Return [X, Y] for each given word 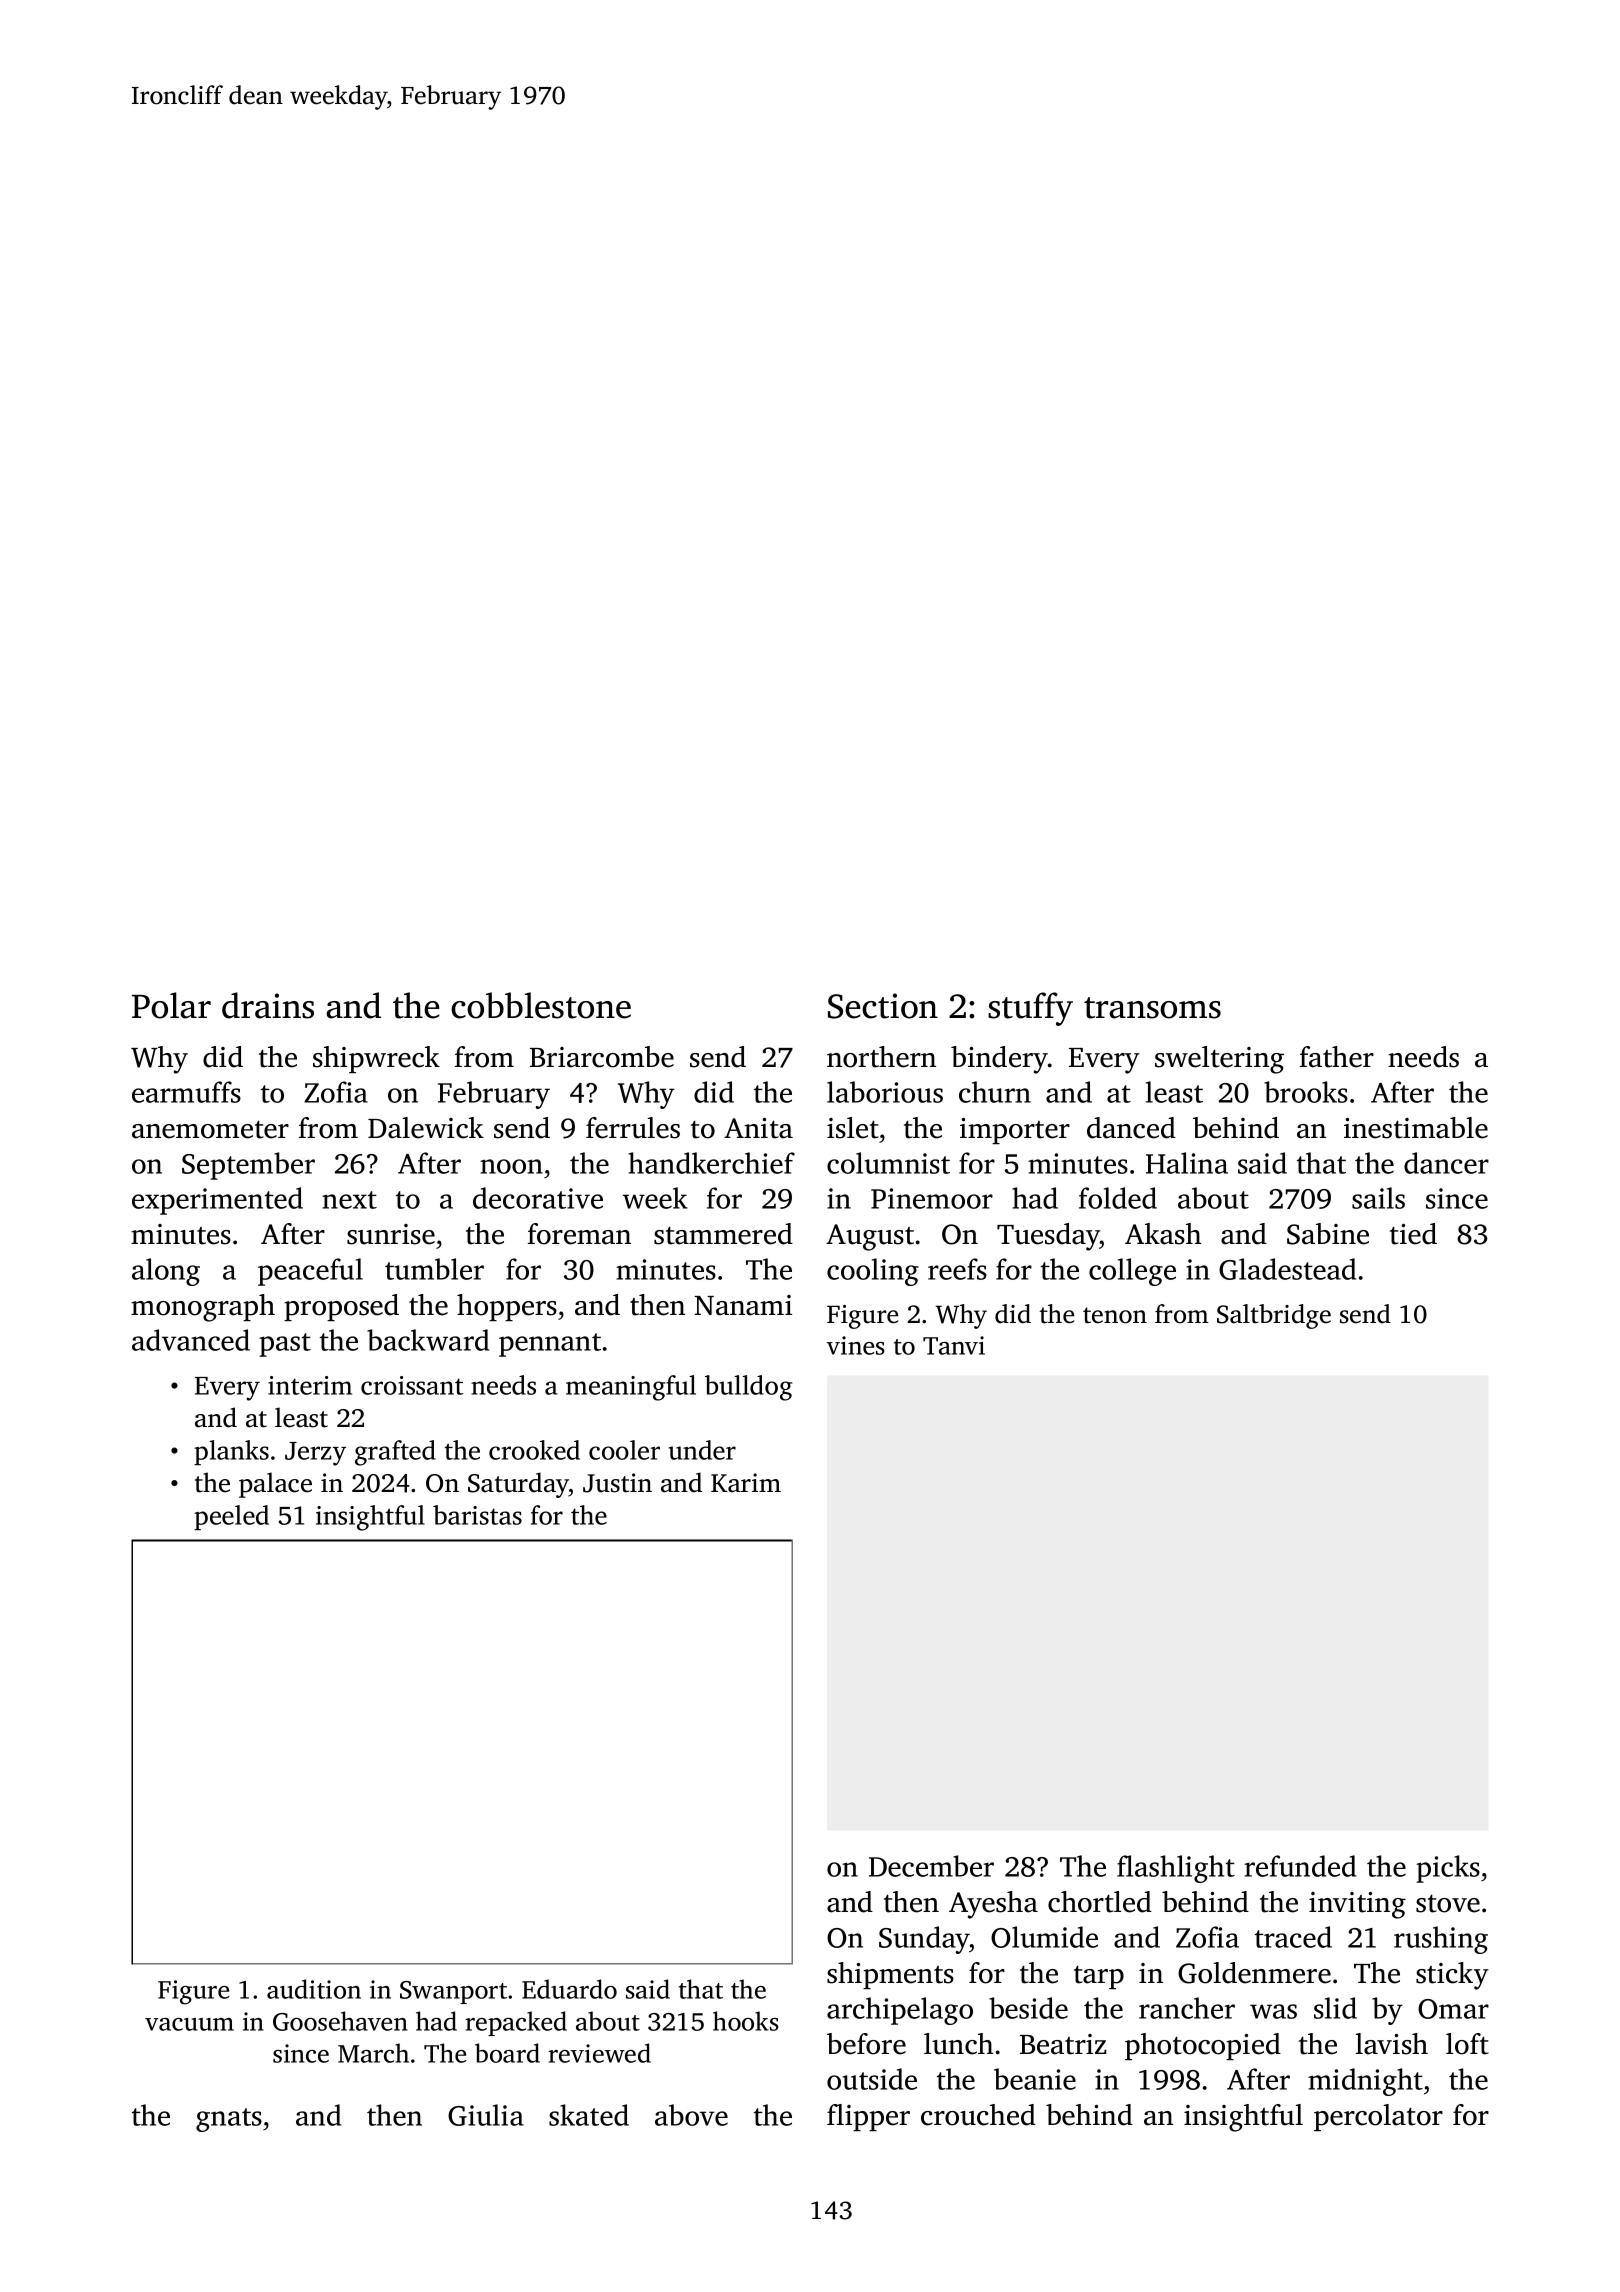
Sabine [1328, 1234]
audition [314, 1989]
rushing [1441, 1940]
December [931, 1866]
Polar [171, 1005]
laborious [885, 1092]
